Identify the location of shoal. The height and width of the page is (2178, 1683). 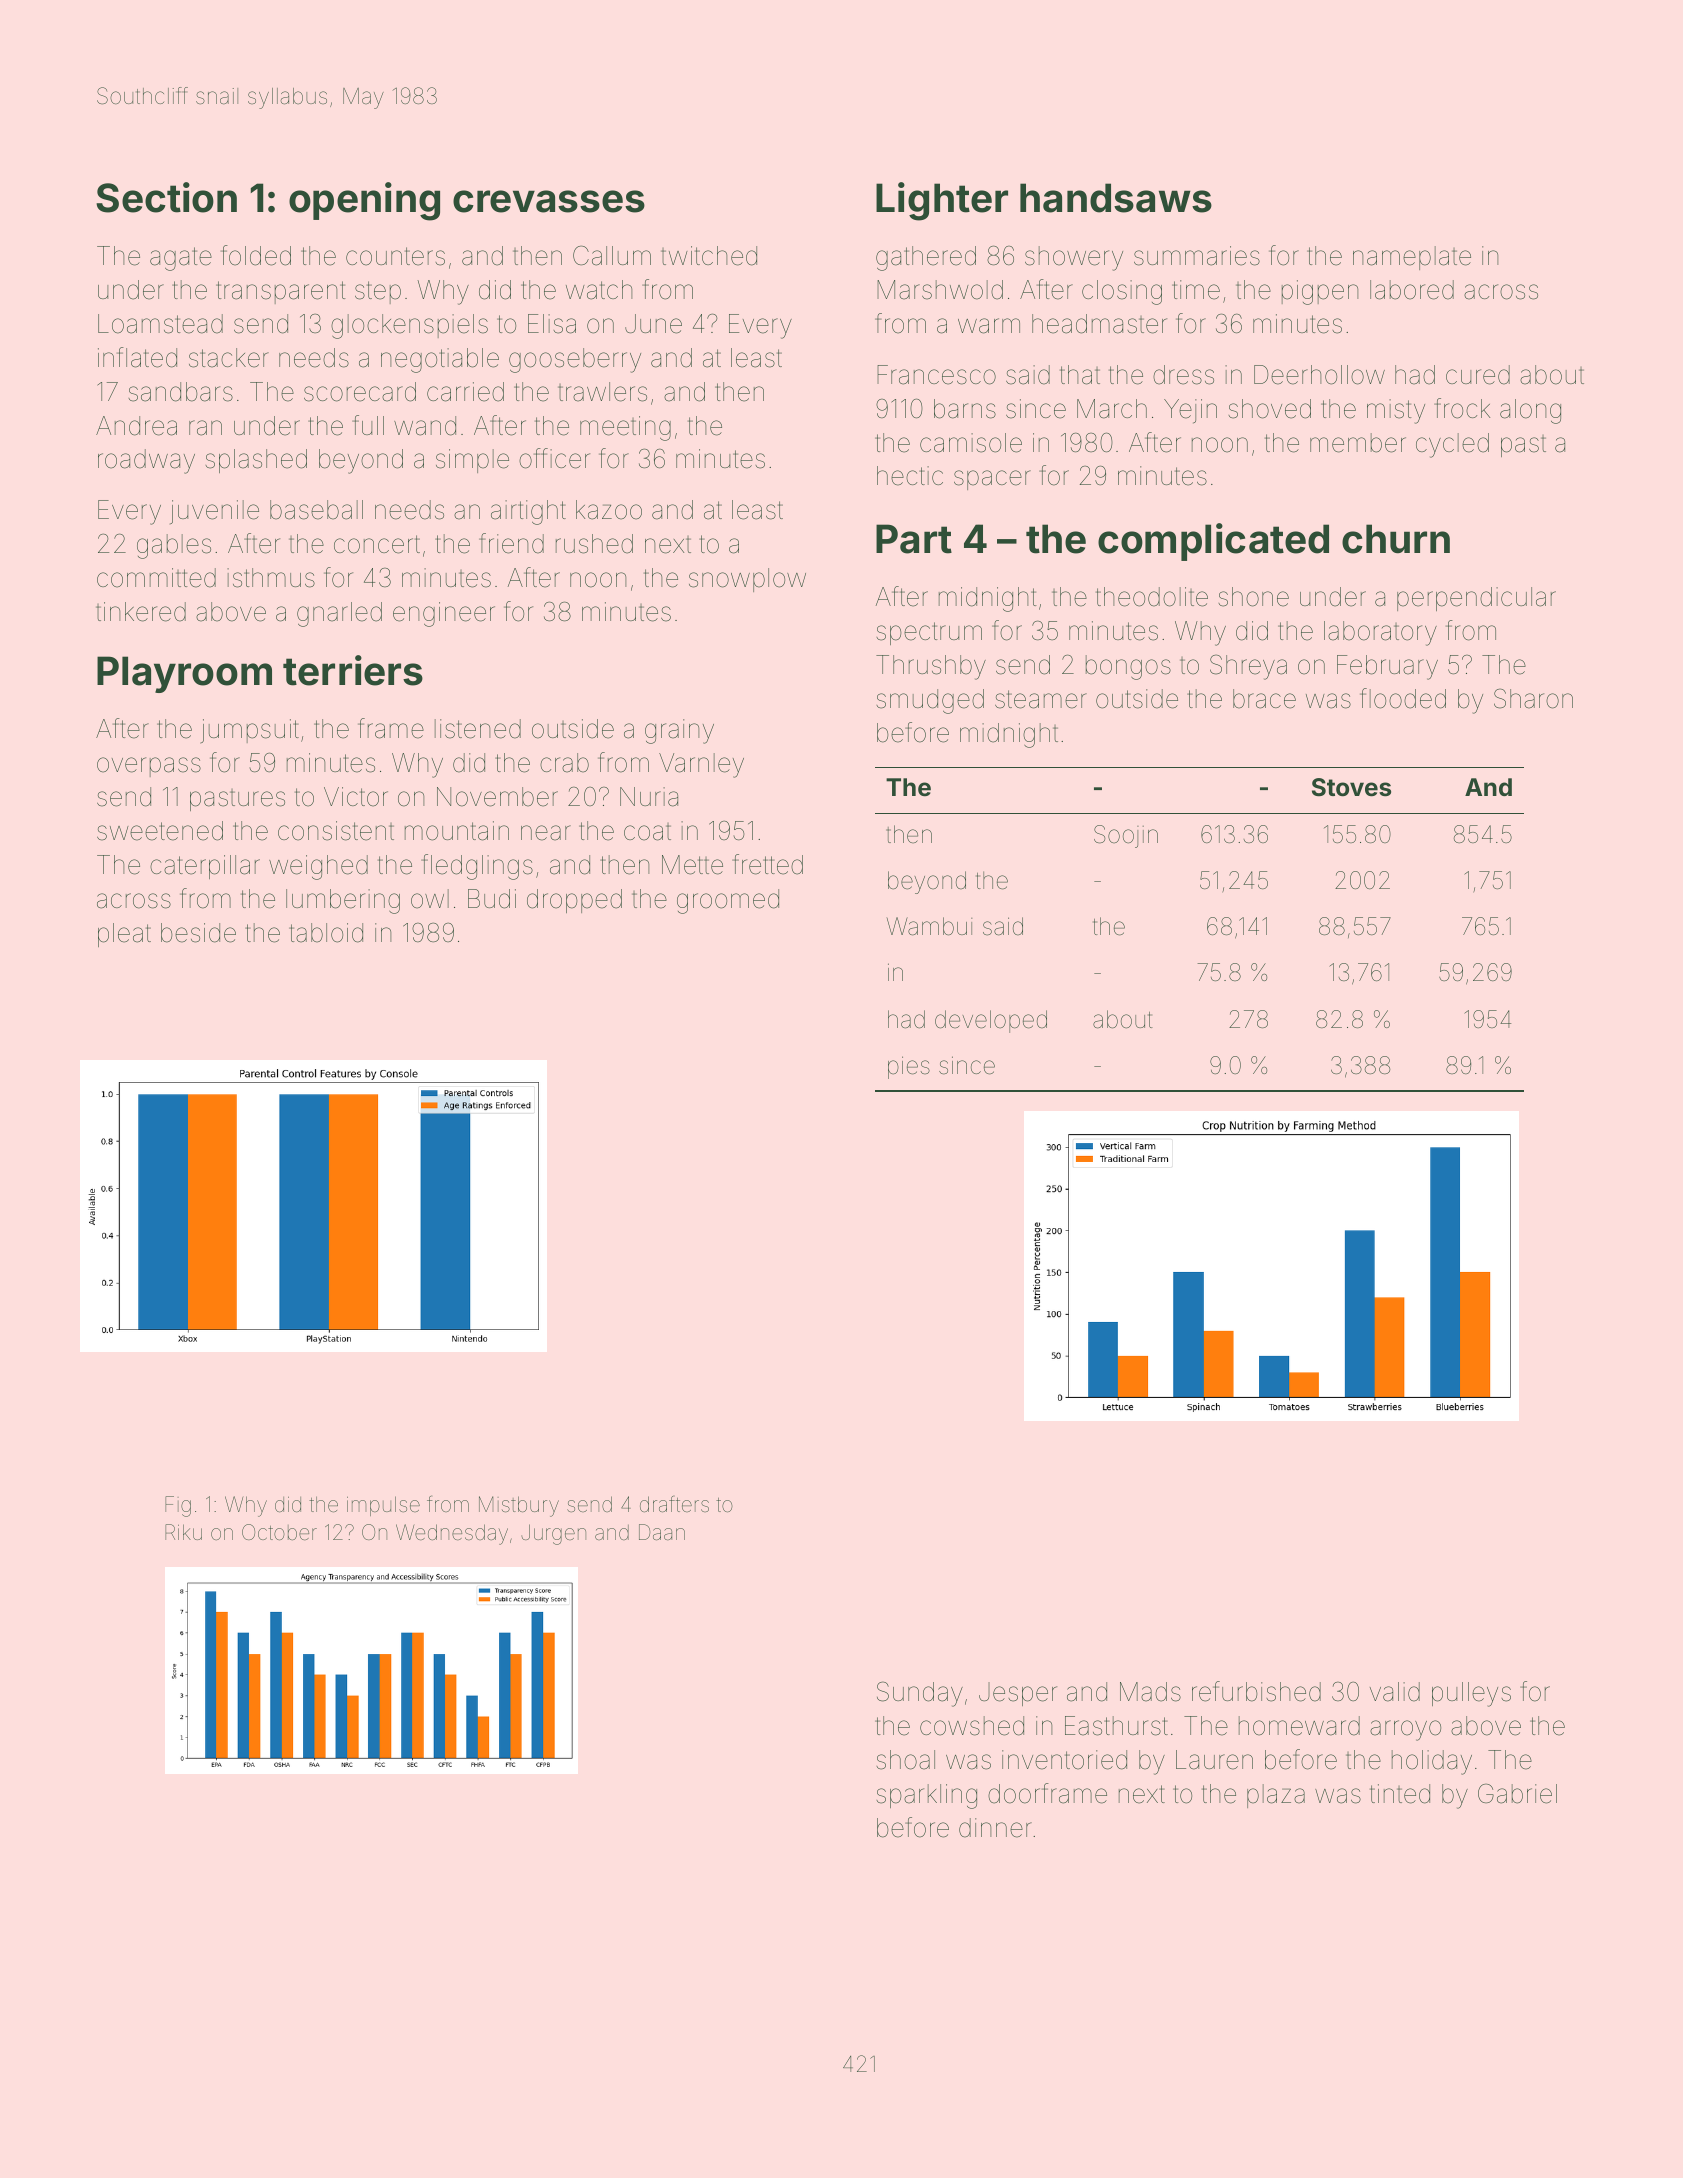
(905, 1760).
